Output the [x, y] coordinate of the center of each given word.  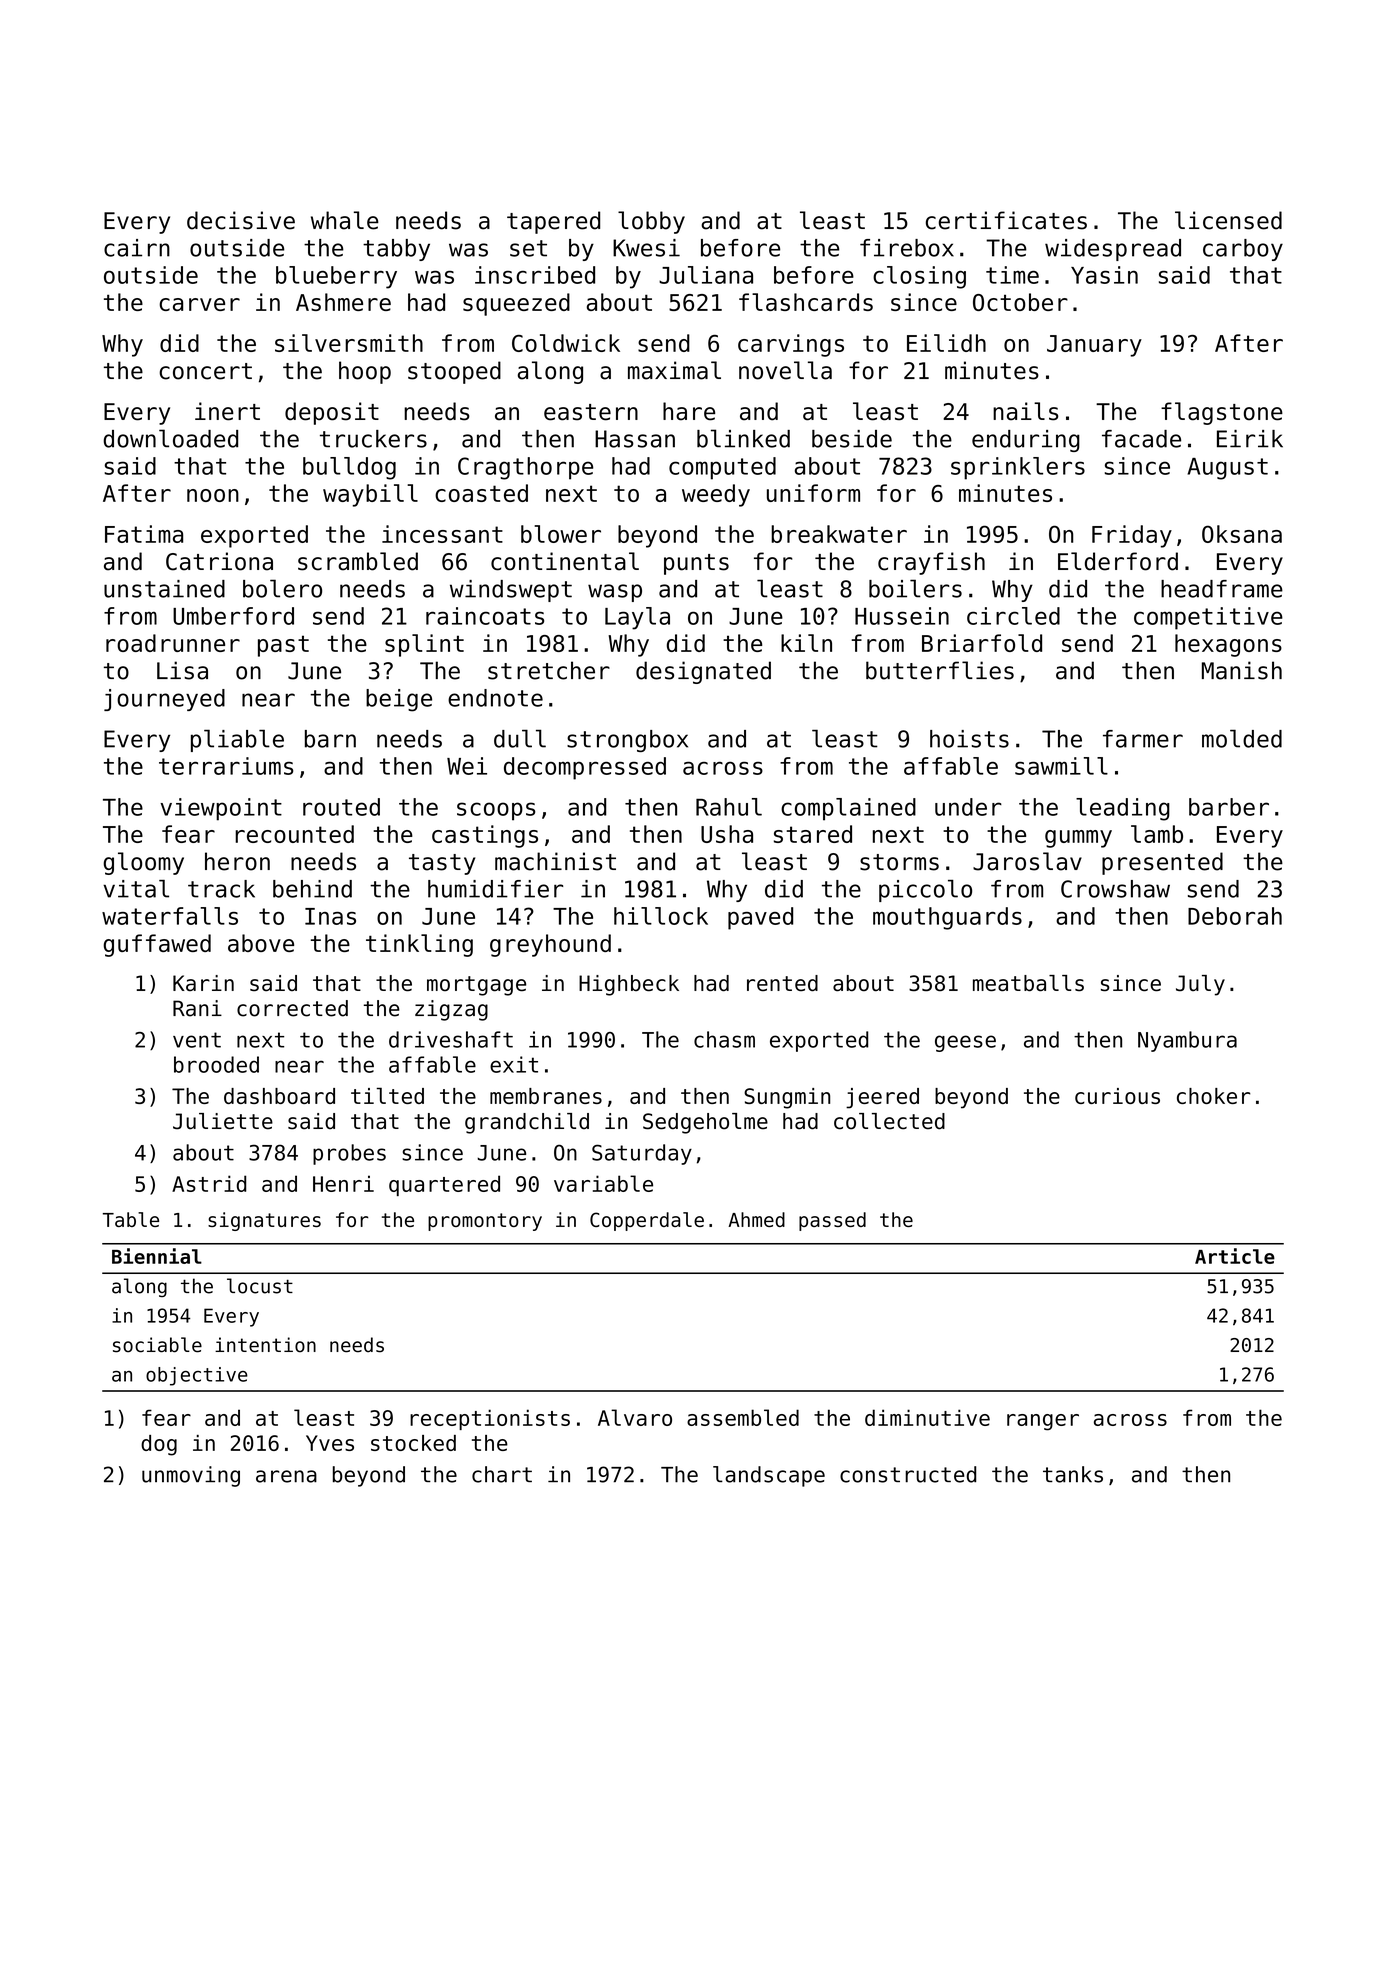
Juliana [706, 275]
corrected [292, 1008]
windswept [511, 591]
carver [199, 304]
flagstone [1222, 413]
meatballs [1028, 983]
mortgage [476, 986]
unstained [164, 589]
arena [286, 1476]
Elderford [1118, 561]
